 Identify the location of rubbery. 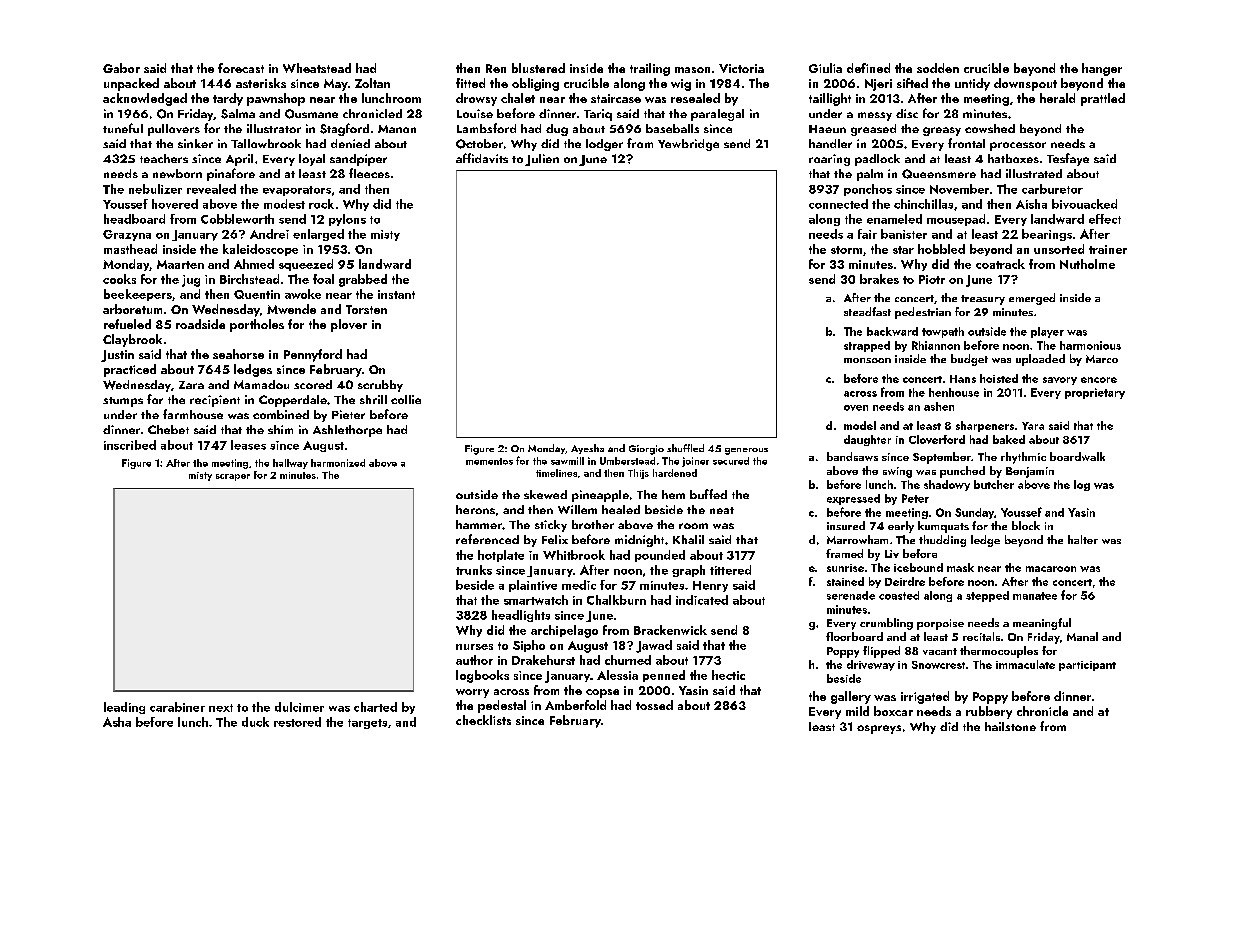
(989, 712).
